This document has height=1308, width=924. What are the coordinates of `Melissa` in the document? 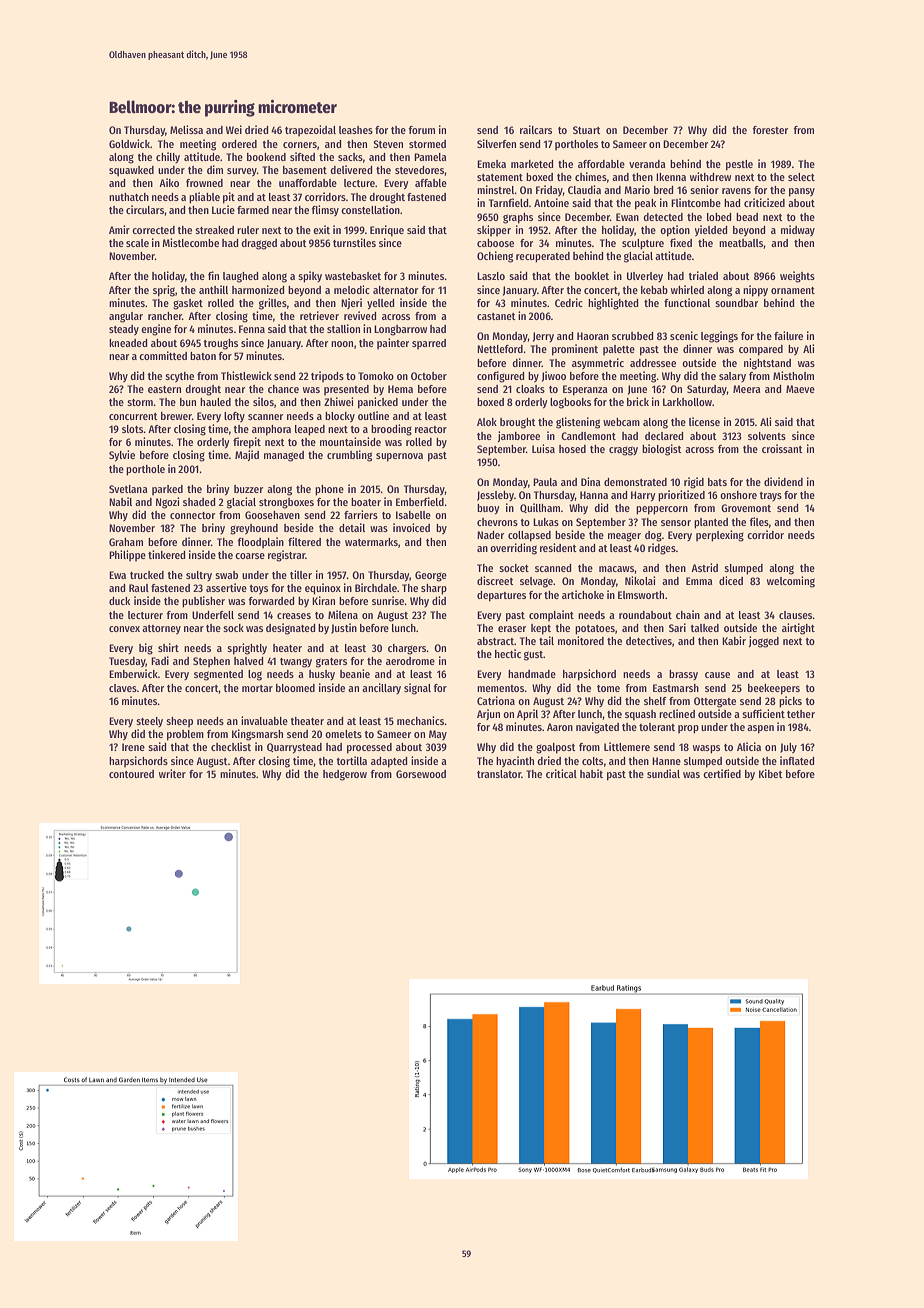 It's located at (186, 129).
